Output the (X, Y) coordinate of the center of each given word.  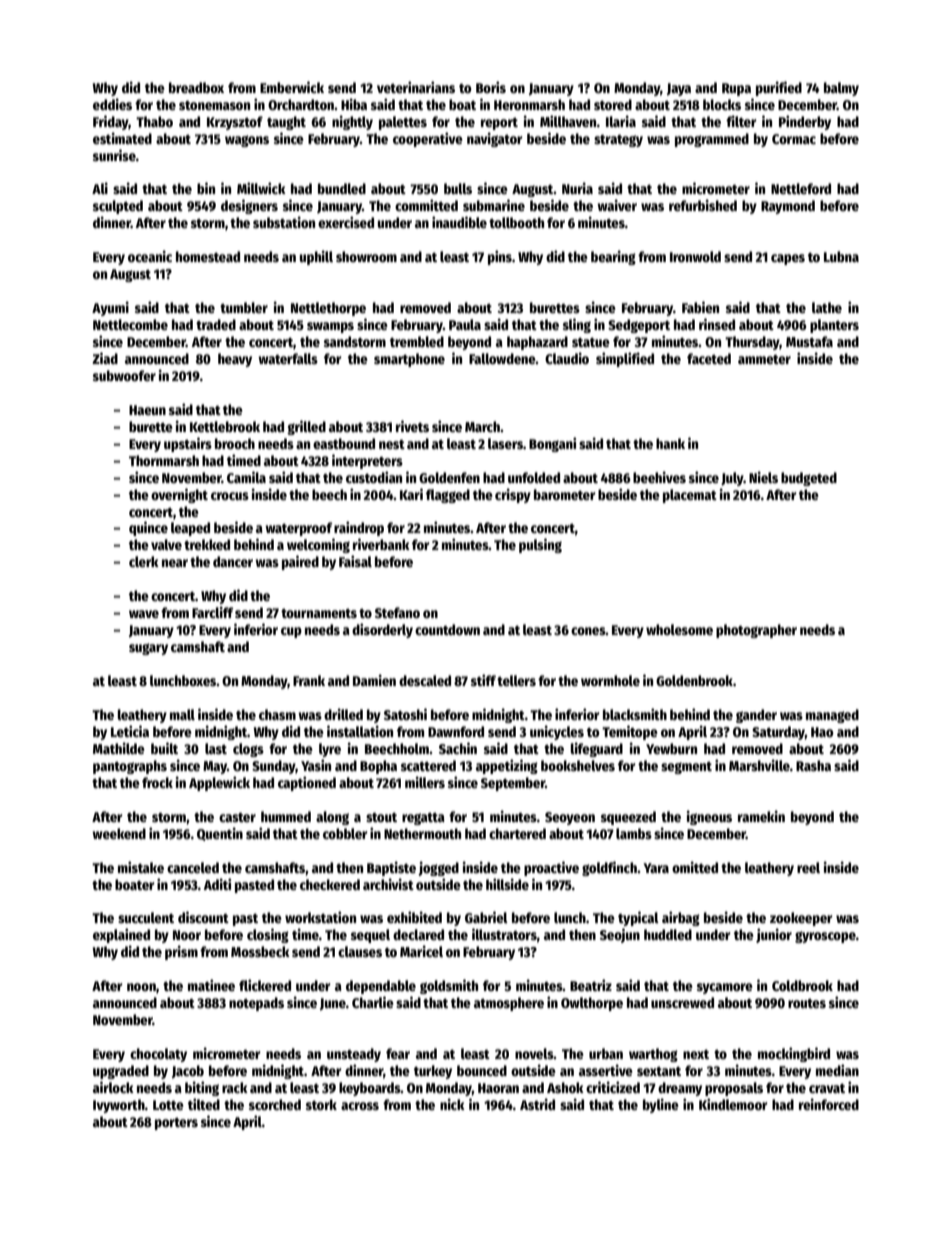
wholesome (679, 629)
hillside (507, 884)
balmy (841, 89)
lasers (505, 443)
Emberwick (292, 87)
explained (121, 935)
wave (144, 614)
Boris (491, 87)
